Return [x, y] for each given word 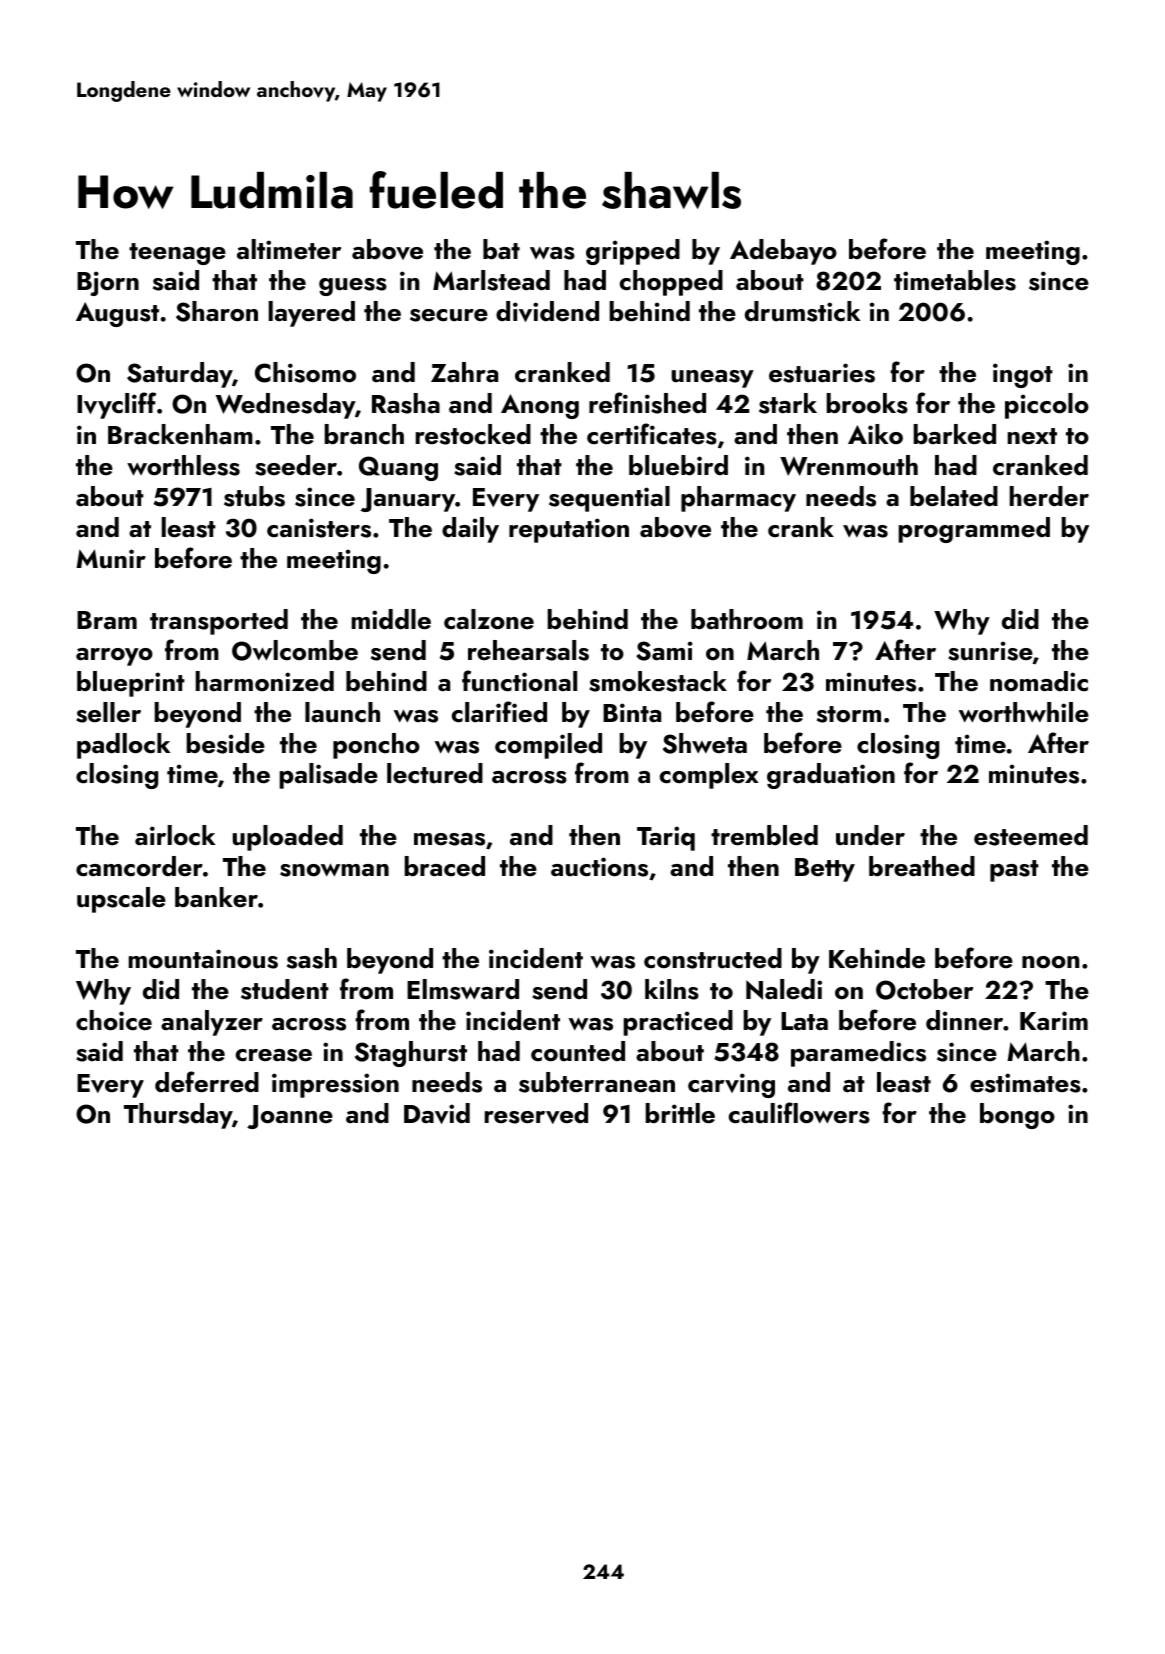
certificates [652, 434]
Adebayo [783, 252]
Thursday [178, 1116]
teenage [177, 254]
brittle [680, 1113]
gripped [633, 252]
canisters [319, 528]
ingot [1023, 375]
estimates [1025, 1083]
